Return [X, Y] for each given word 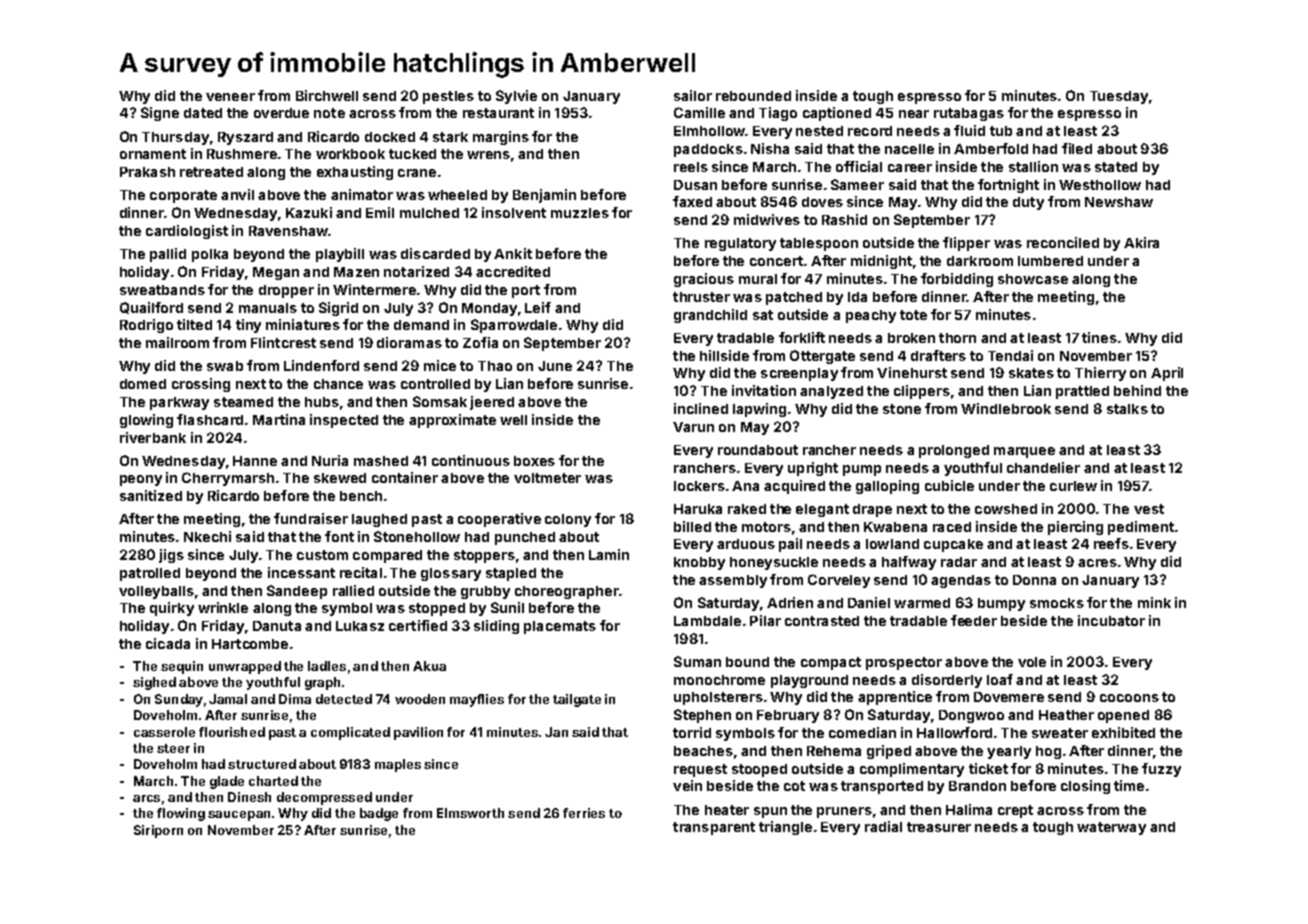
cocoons [1129, 698]
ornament [153, 154]
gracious [704, 280]
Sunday [179, 700]
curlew [1073, 486]
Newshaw [1119, 202]
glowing [146, 421]
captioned [837, 114]
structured [262, 764]
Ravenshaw [288, 231]
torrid [692, 732]
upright [813, 469]
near [914, 114]
